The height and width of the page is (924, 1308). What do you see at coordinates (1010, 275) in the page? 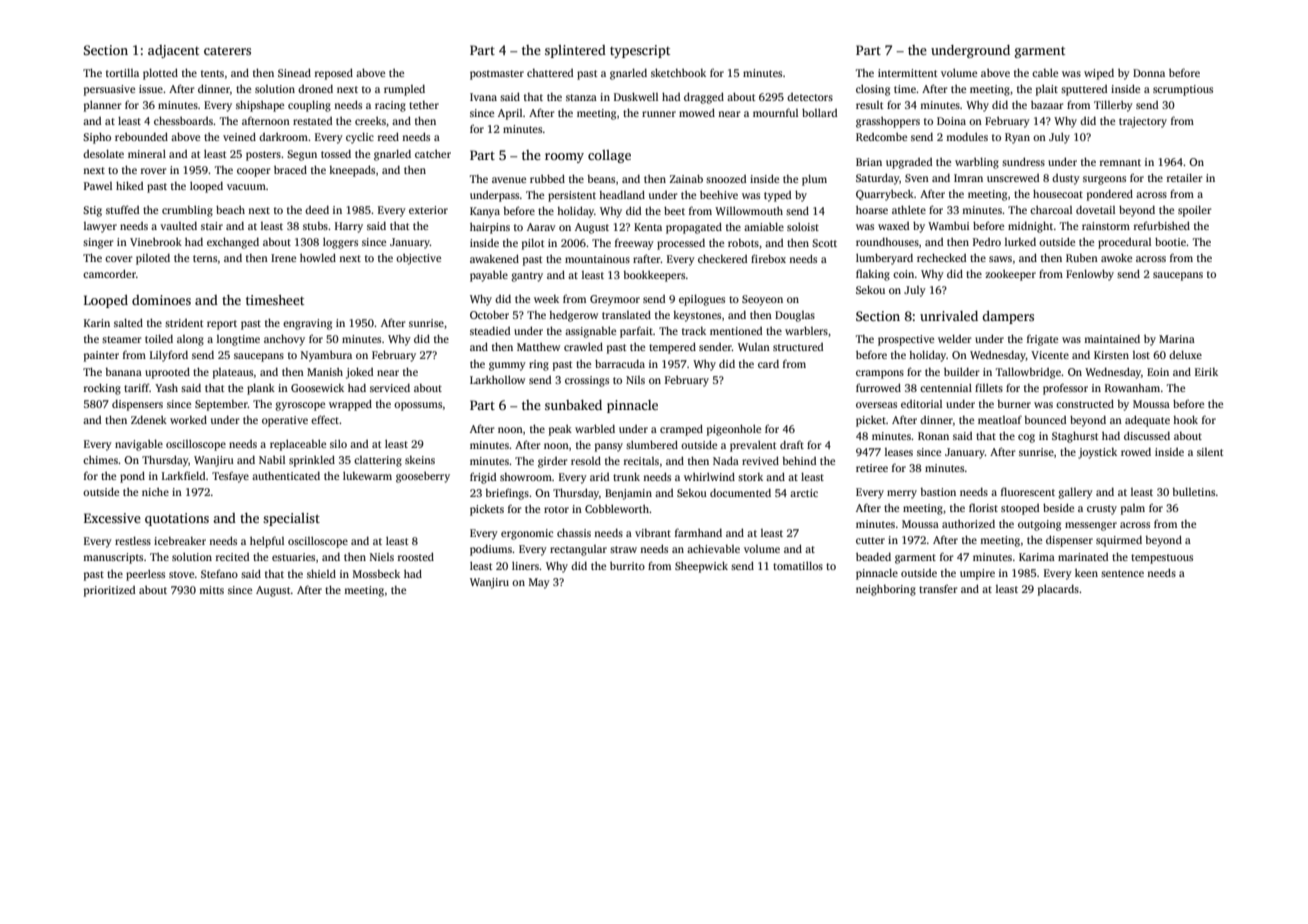
I see `zookeeper` at bounding box center [1010, 275].
